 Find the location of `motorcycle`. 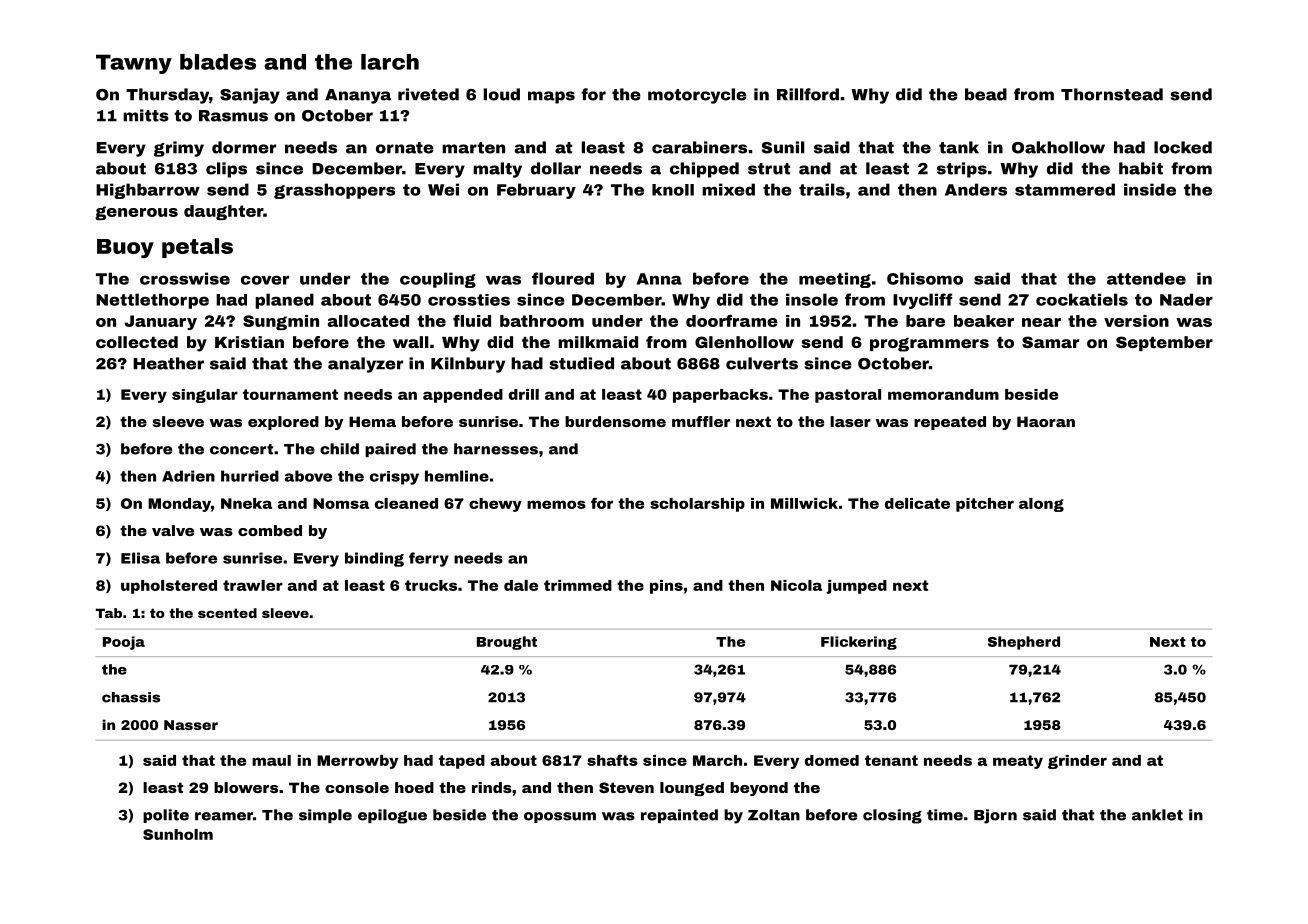

motorcycle is located at coordinates (697, 96).
